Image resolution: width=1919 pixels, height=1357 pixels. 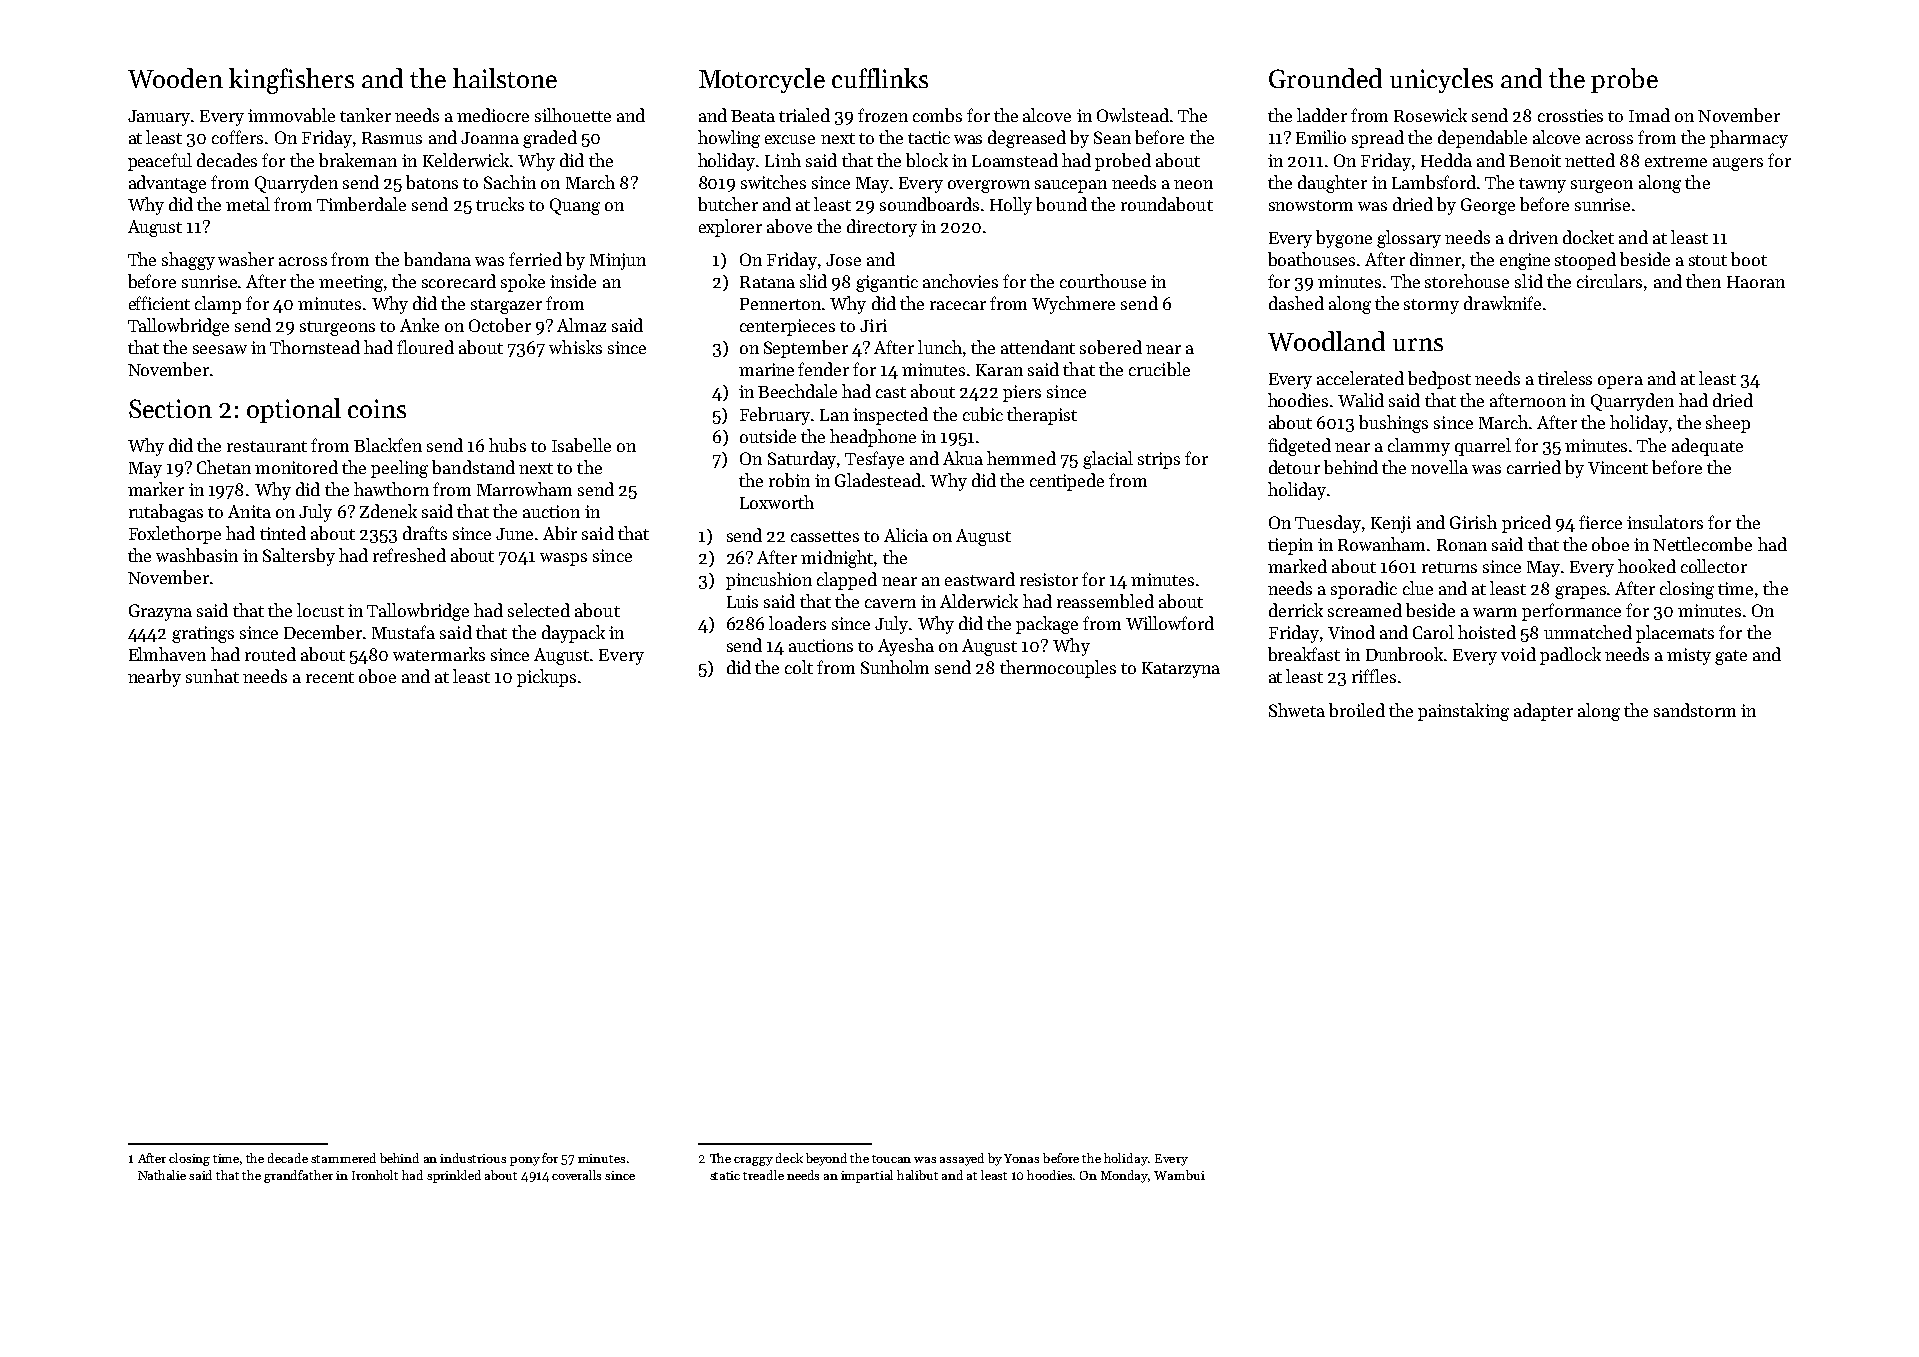 What do you see at coordinates (505, 78) in the page?
I see `hailstone` at bounding box center [505, 78].
